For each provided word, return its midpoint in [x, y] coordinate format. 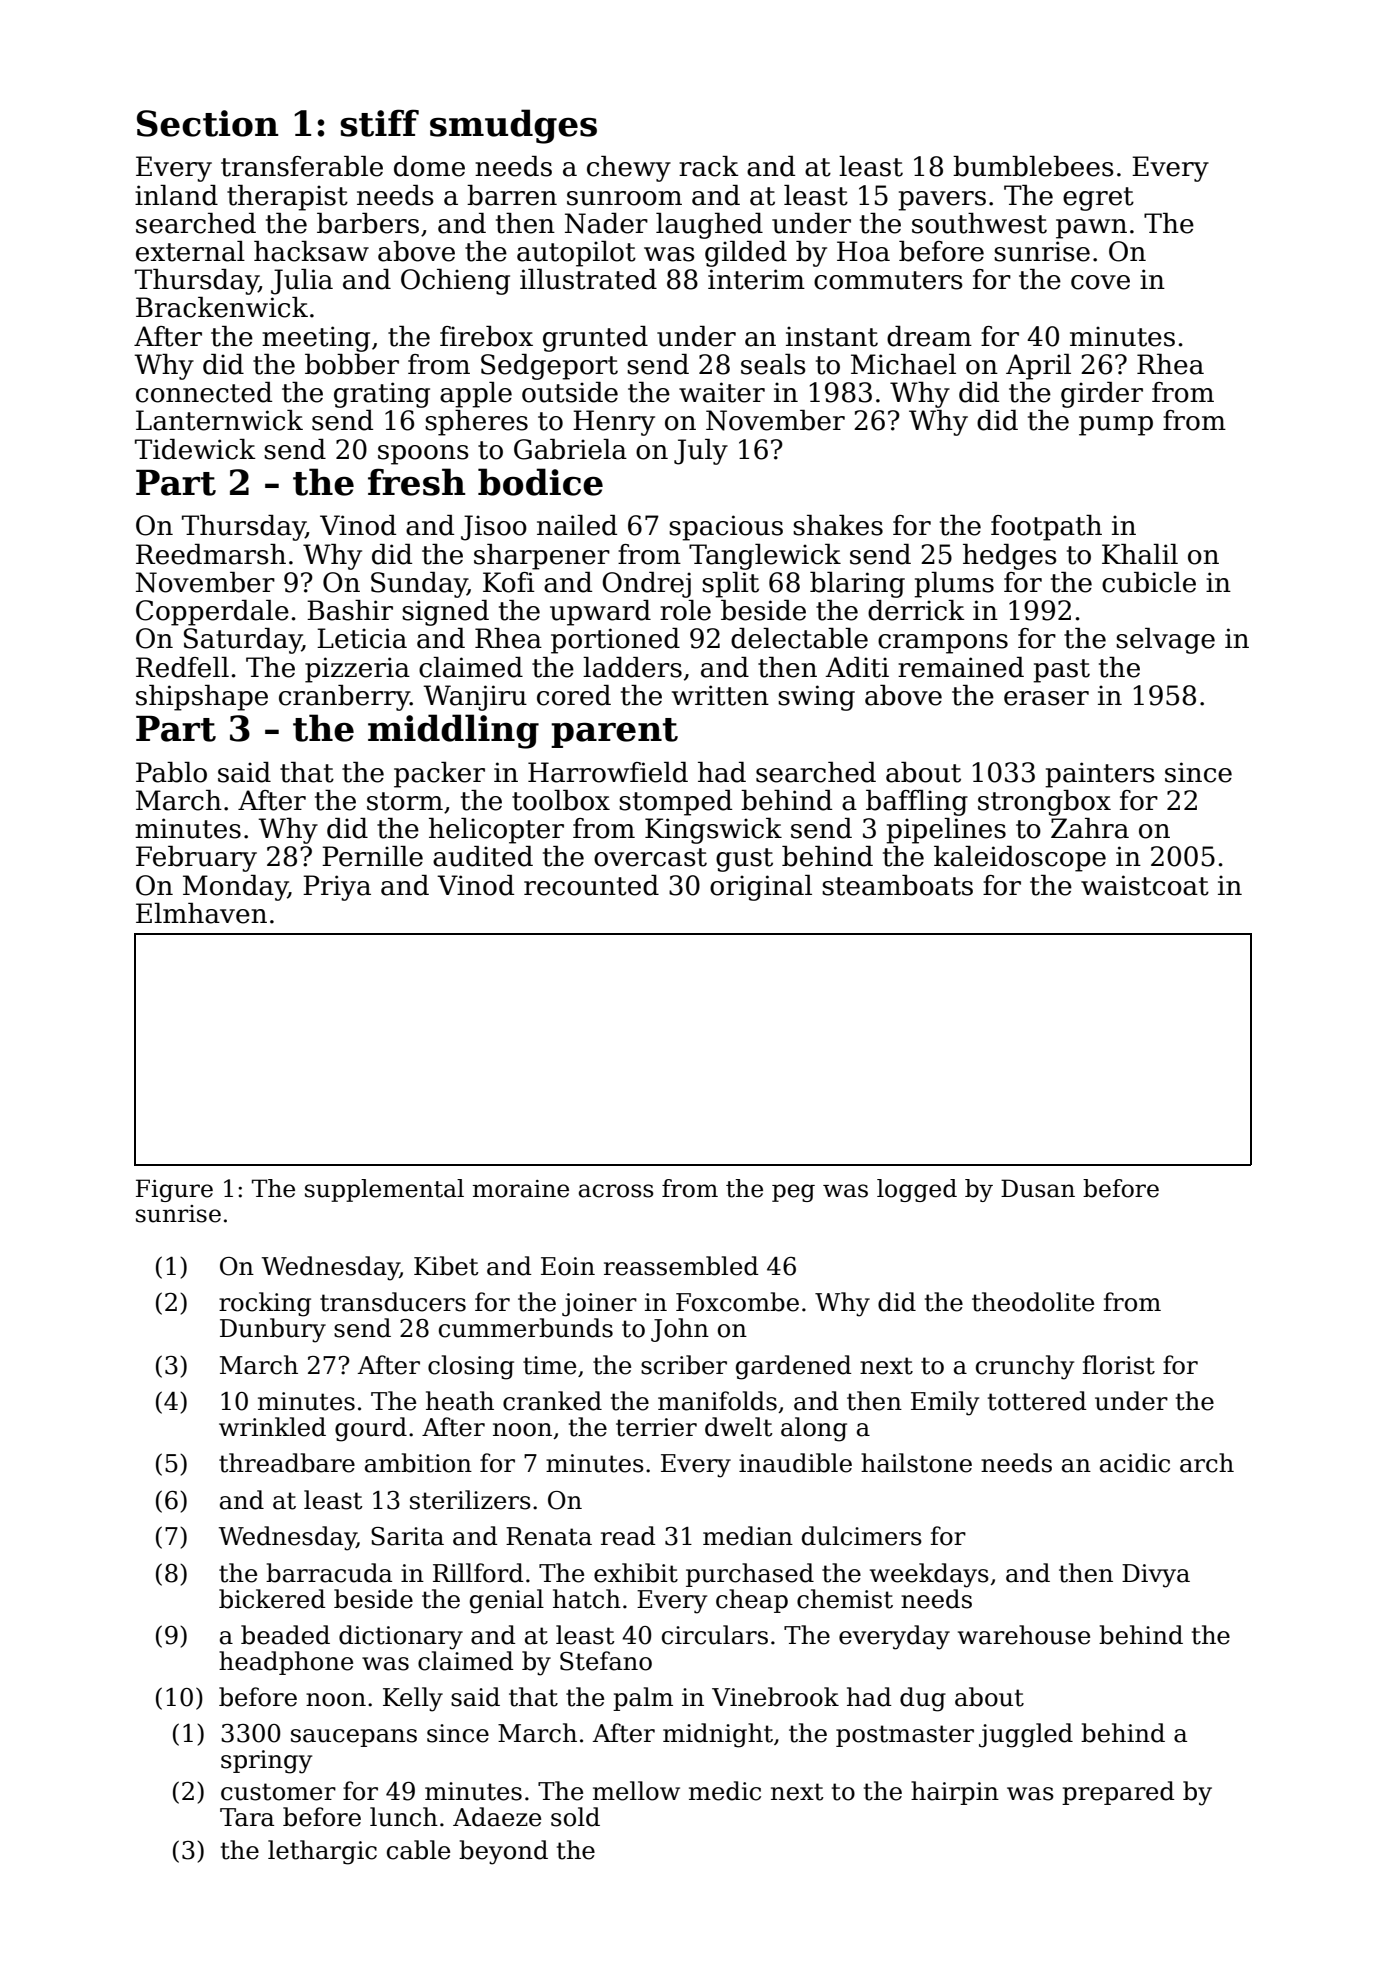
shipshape [202, 698]
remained [961, 667]
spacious [726, 528]
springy [266, 1762]
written [720, 695]
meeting [316, 339]
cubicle [1149, 582]
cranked [552, 1401]
